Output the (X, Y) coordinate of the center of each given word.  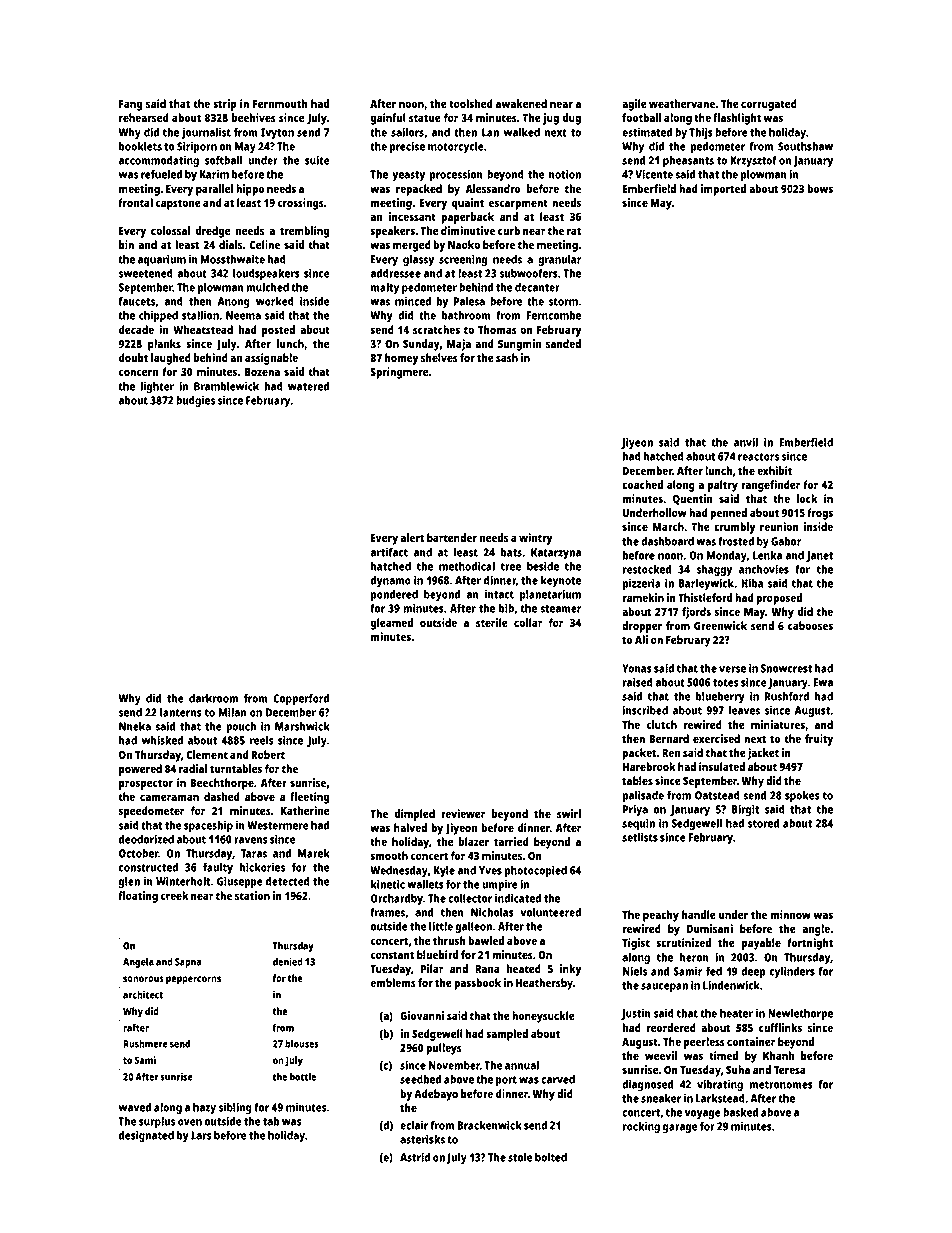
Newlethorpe (800, 1014)
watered (308, 386)
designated (146, 1136)
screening (463, 260)
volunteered (550, 912)
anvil (746, 442)
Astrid (415, 1157)
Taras (254, 853)
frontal (135, 202)
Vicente (654, 174)
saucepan (664, 987)
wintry (536, 539)
